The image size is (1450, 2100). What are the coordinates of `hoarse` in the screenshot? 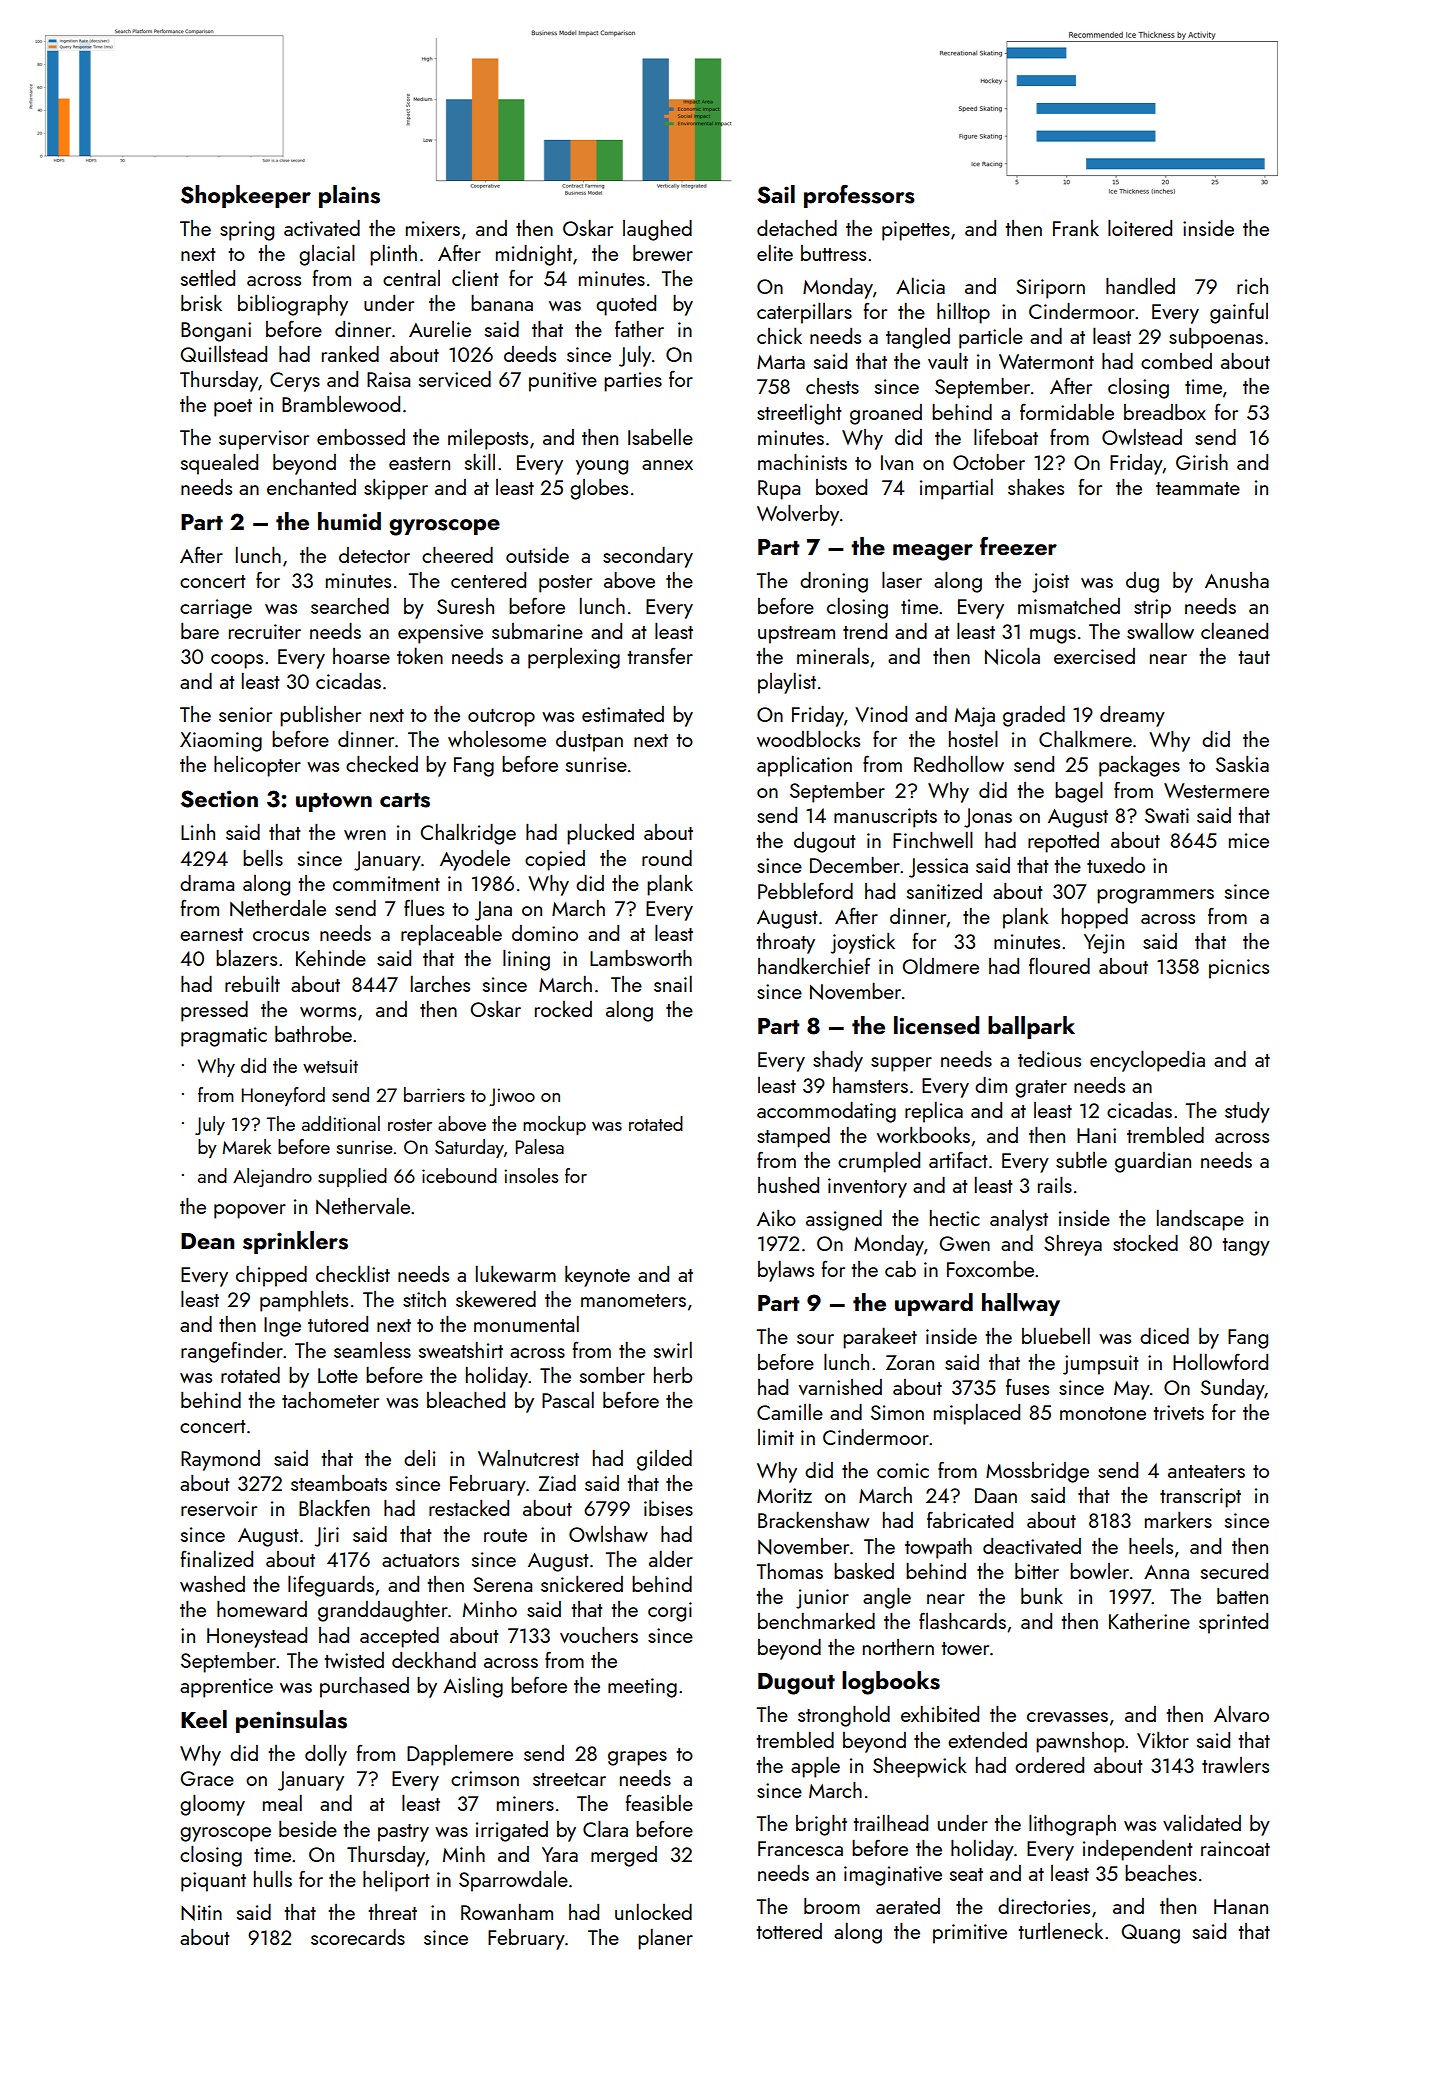 It's located at (361, 656).
